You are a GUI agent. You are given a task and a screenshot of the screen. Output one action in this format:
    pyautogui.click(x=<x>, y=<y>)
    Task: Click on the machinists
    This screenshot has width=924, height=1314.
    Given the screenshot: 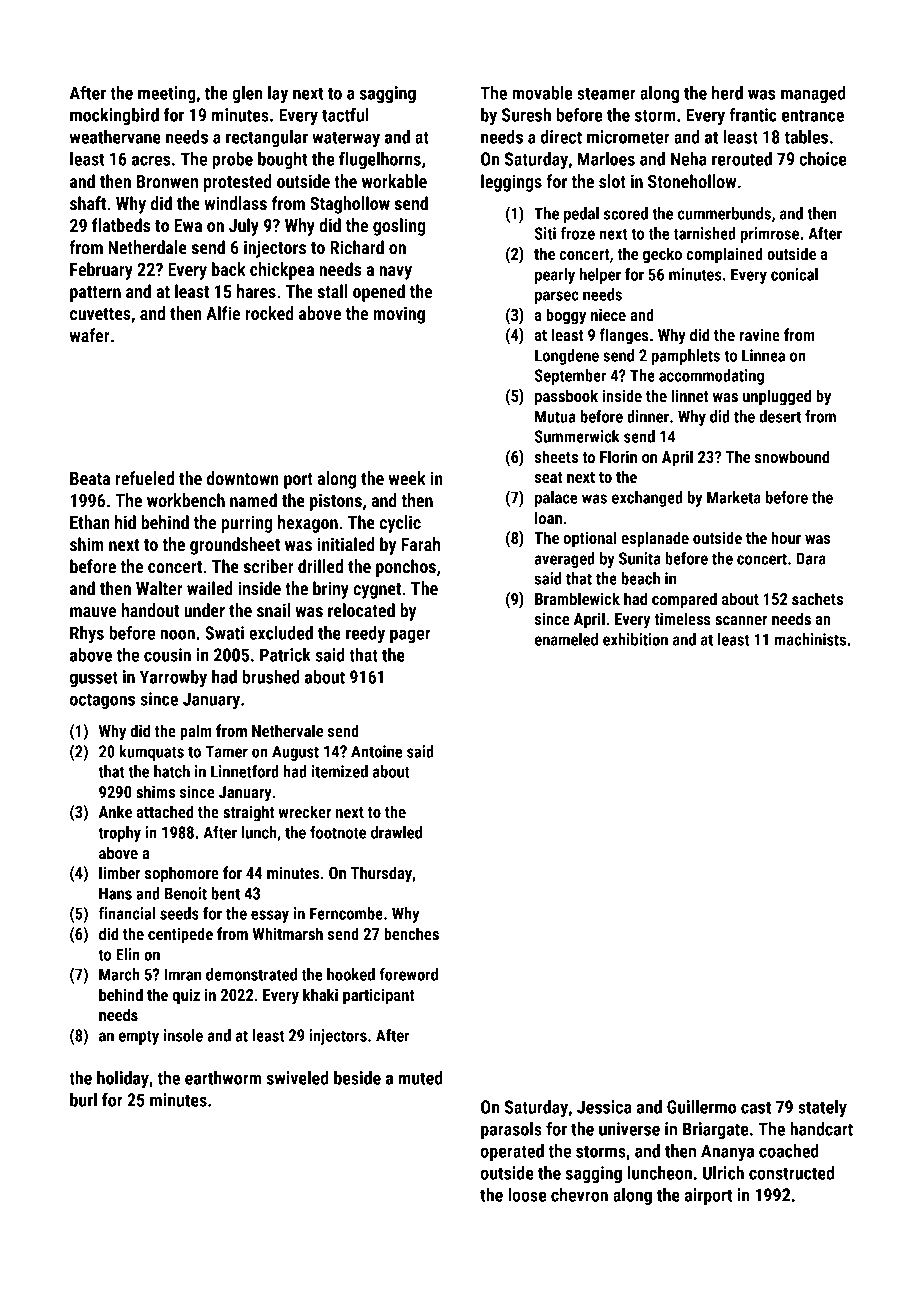 What is the action you would take?
    pyautogui.click(x=810, y=639)
